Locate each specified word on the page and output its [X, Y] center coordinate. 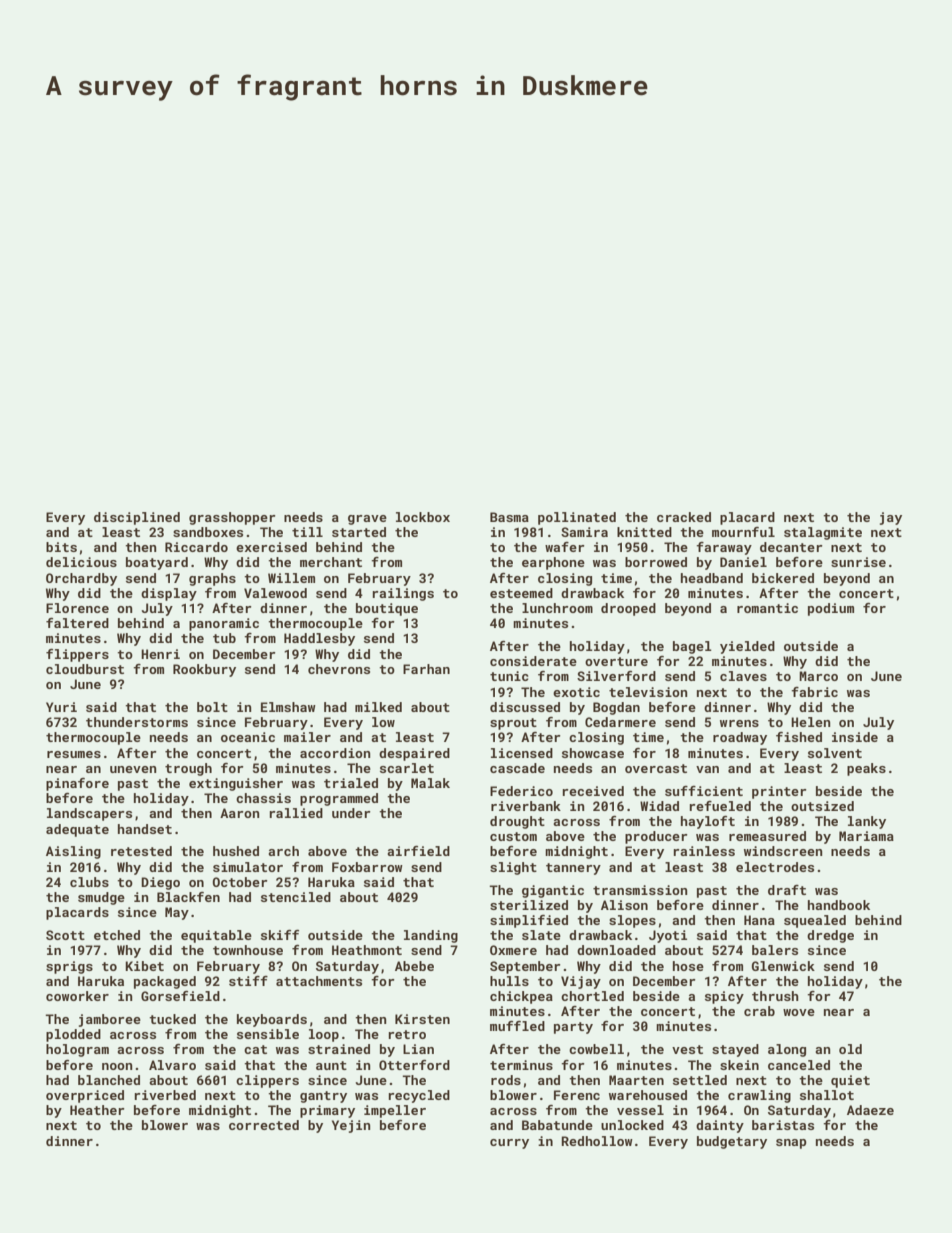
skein [739, 1065]
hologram [77, 1050]
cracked [684, 517]
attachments [319, 981]
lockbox [423, 517]
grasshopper [232, 518]
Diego [160, 883]
